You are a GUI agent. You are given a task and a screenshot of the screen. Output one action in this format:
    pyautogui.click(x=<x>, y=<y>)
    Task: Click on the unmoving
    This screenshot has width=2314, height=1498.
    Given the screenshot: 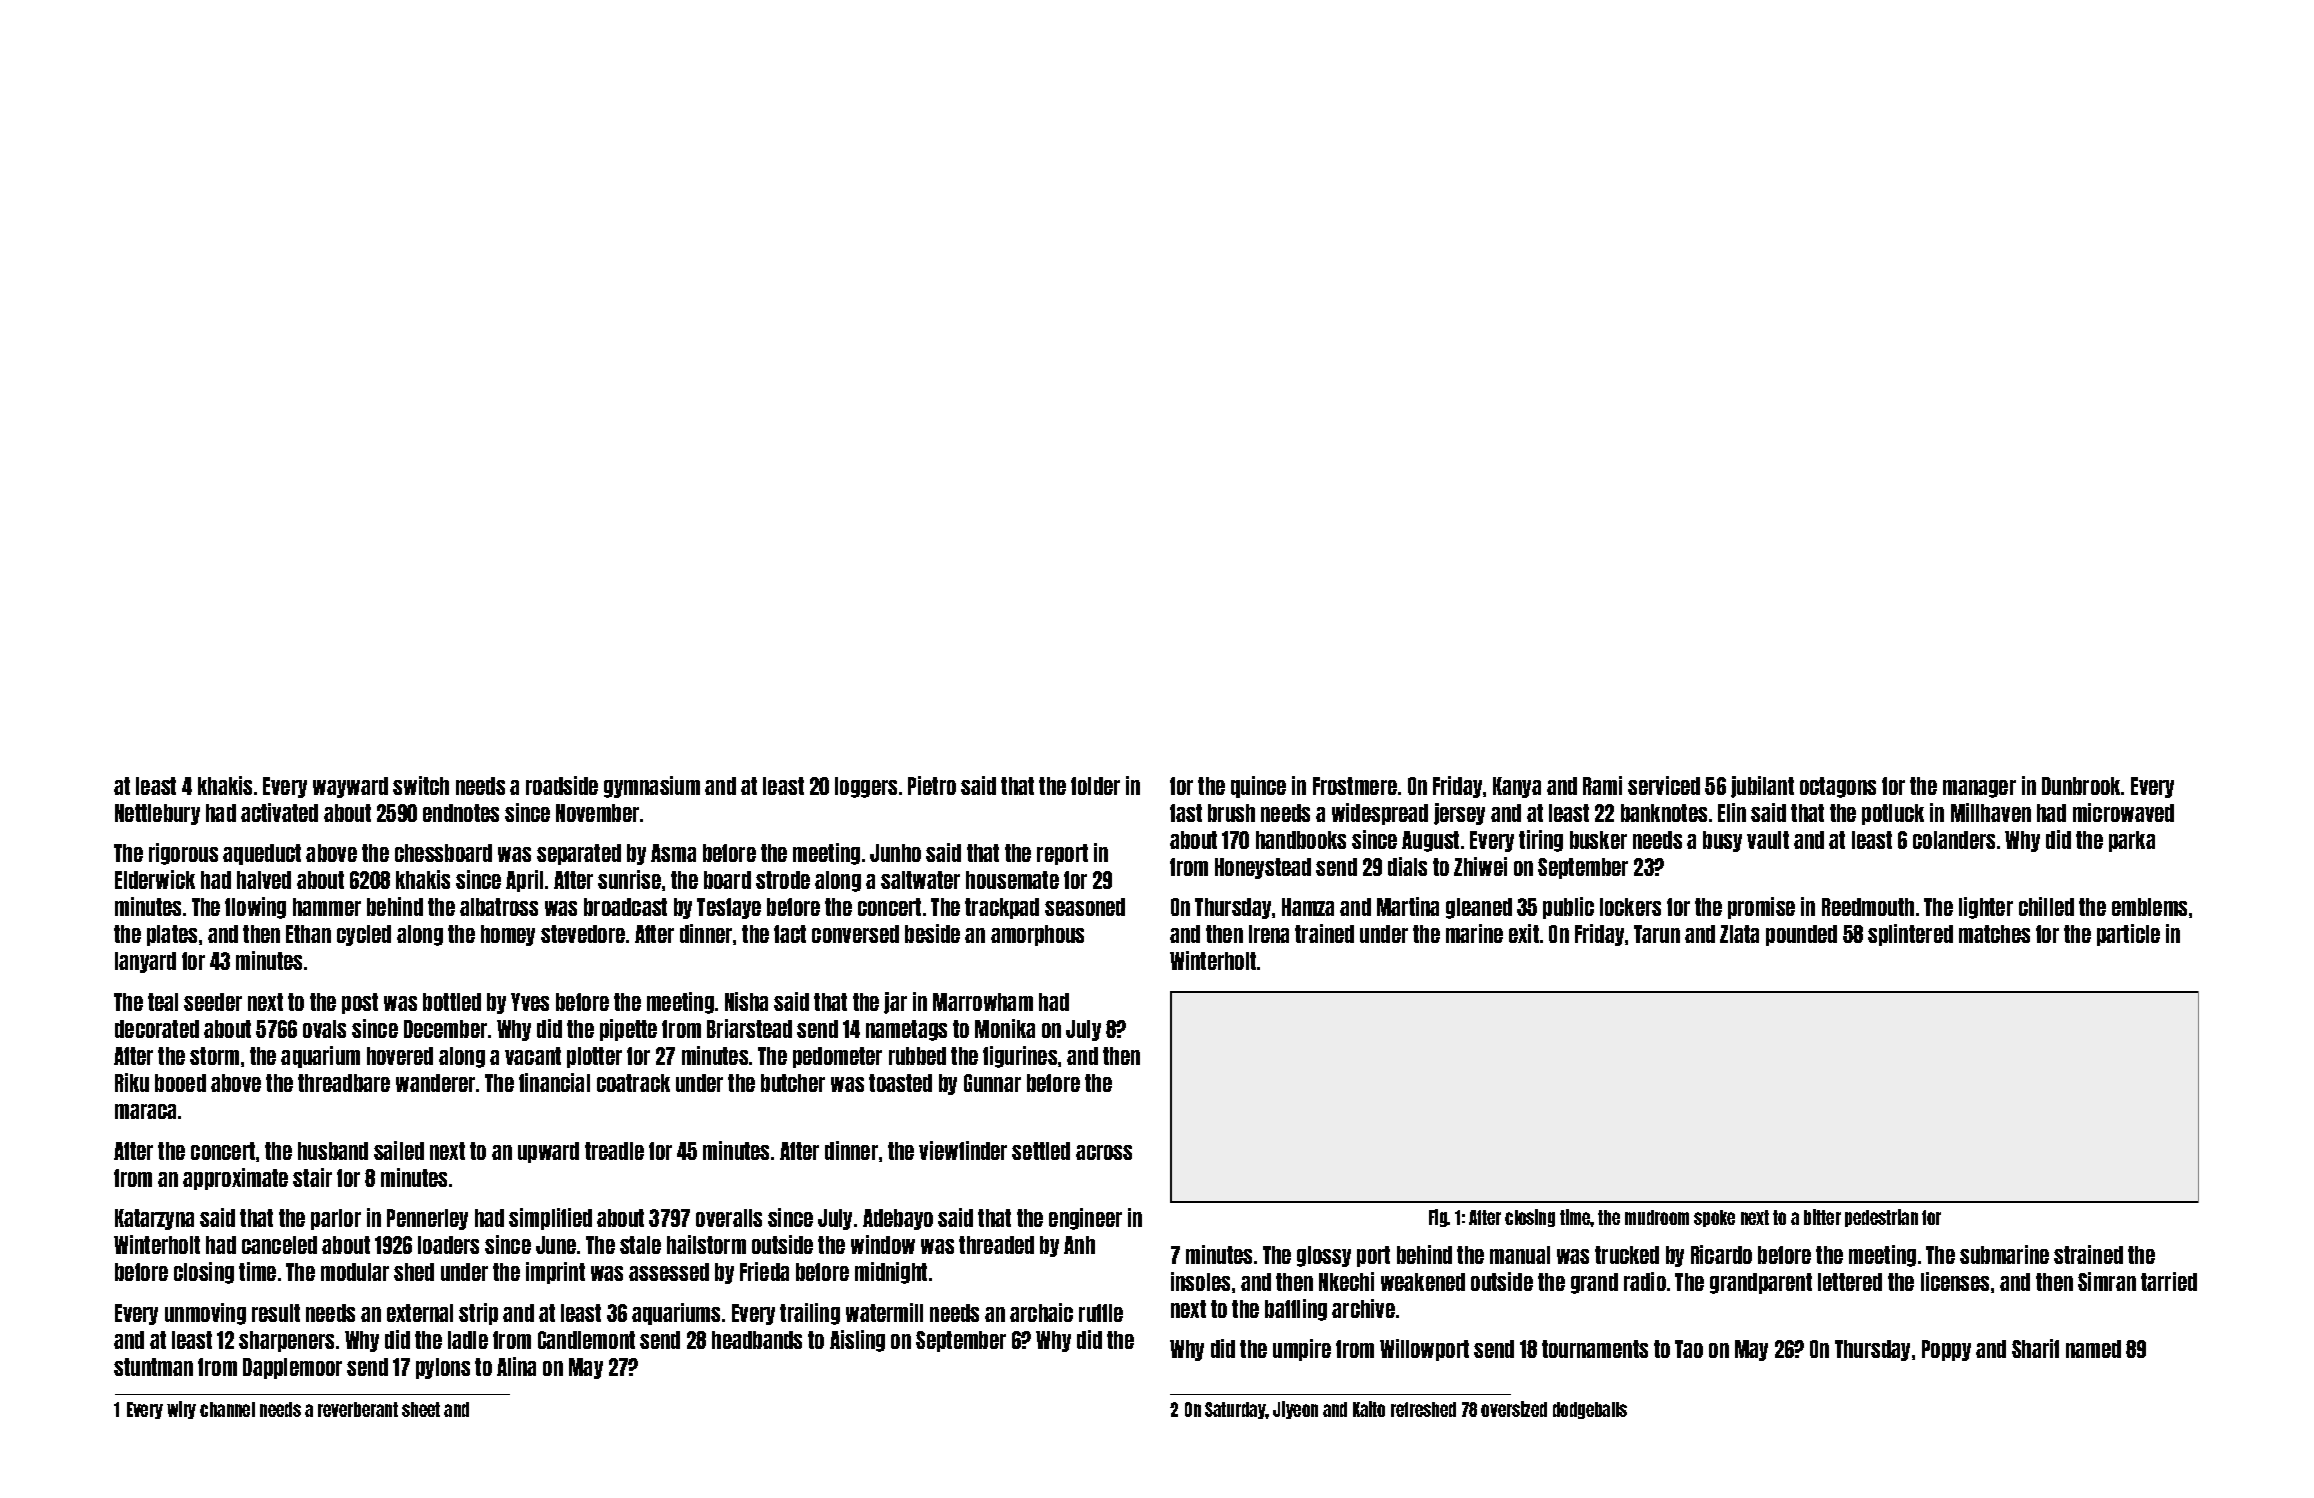 What is the action you would take?
    pyautogui.click(x=205, y=1314)
